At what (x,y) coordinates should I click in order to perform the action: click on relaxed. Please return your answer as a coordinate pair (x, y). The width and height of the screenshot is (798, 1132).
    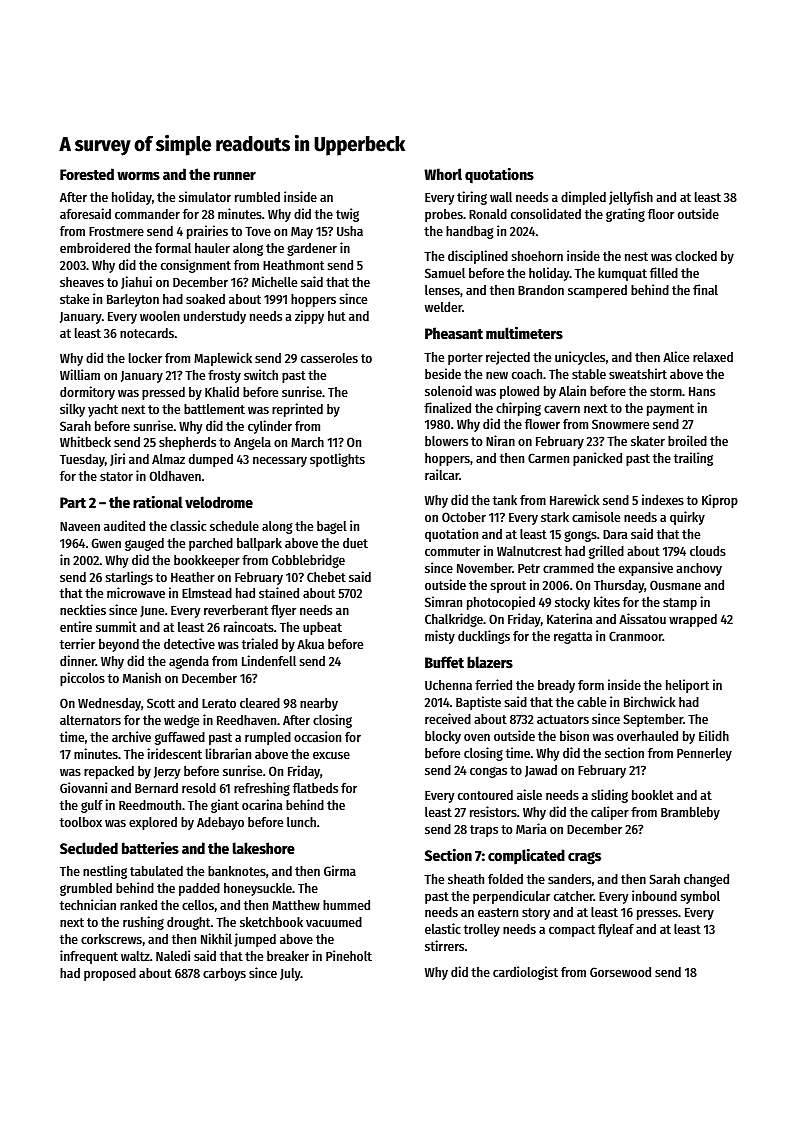
    Looking at the image, I should click on (713, 357).
